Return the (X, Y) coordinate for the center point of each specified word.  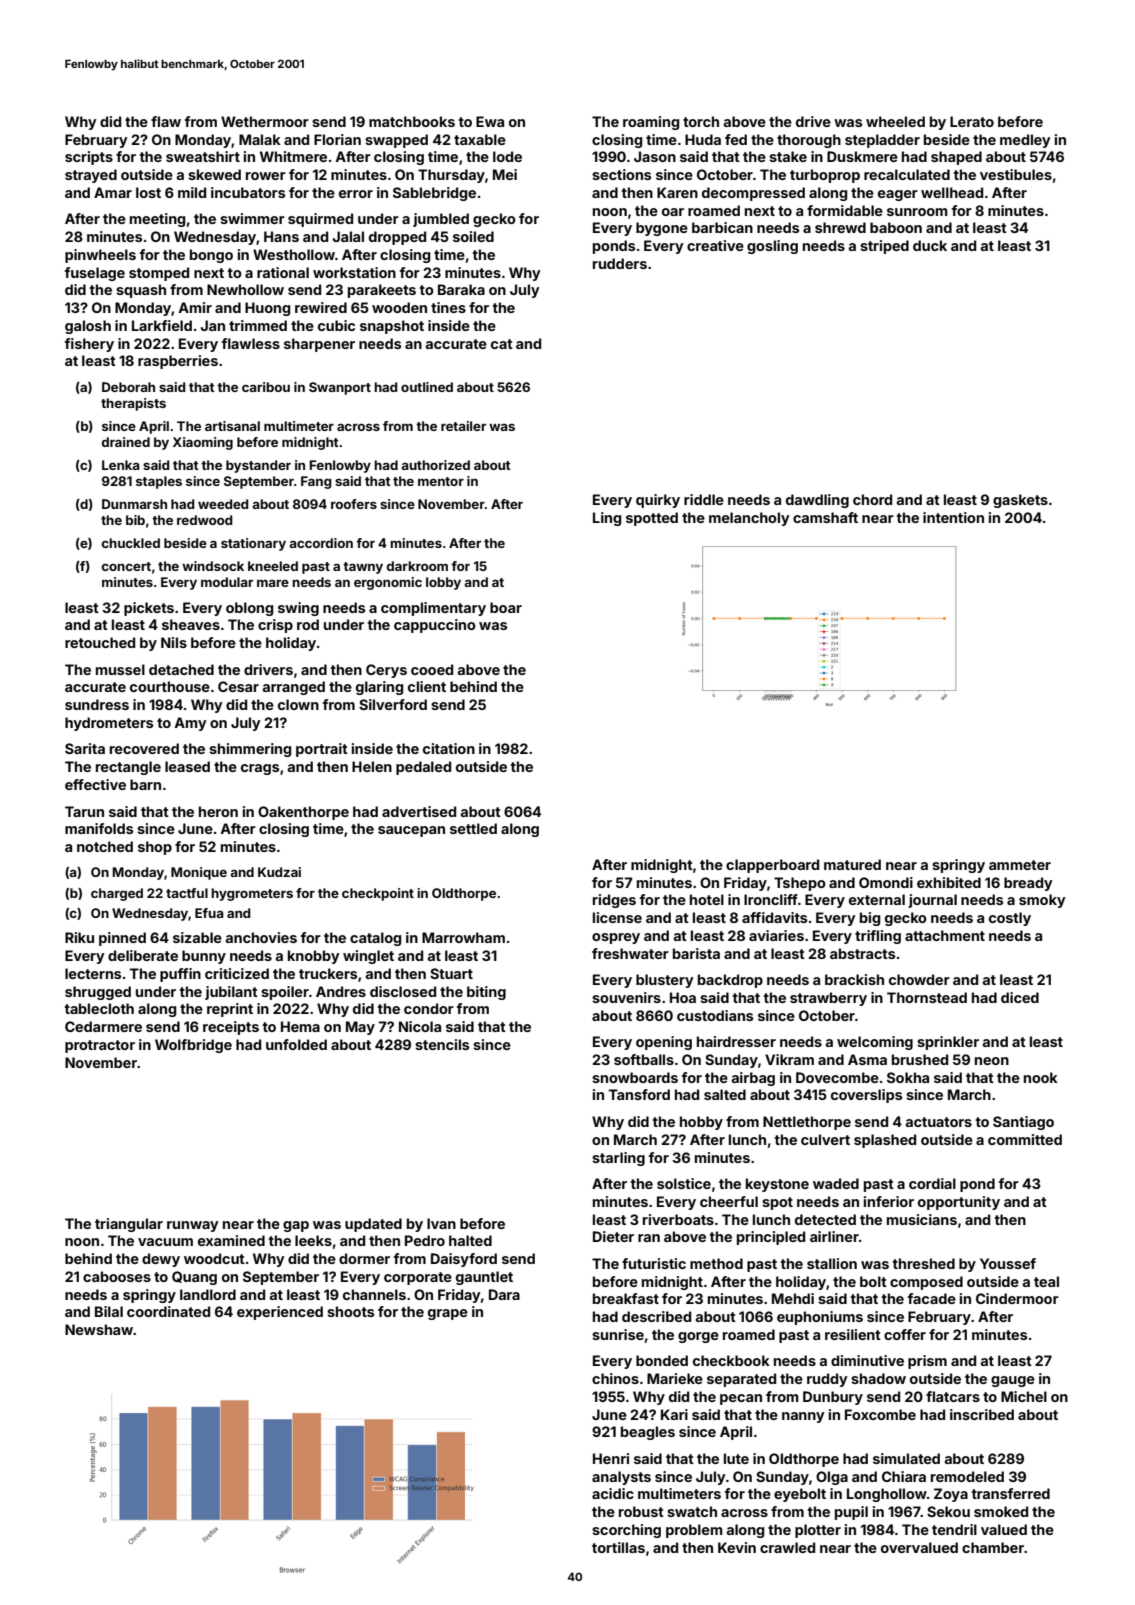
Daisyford (464, 1260)
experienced (280, 1313)
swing (298, 609)
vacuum (165, 1242)
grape (448, 1314)
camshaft (825, 517)
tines (448, 307)
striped (884, 247)
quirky (658, 501)
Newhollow (245, 289)
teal (1046, 1281)
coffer (905, 1334)
